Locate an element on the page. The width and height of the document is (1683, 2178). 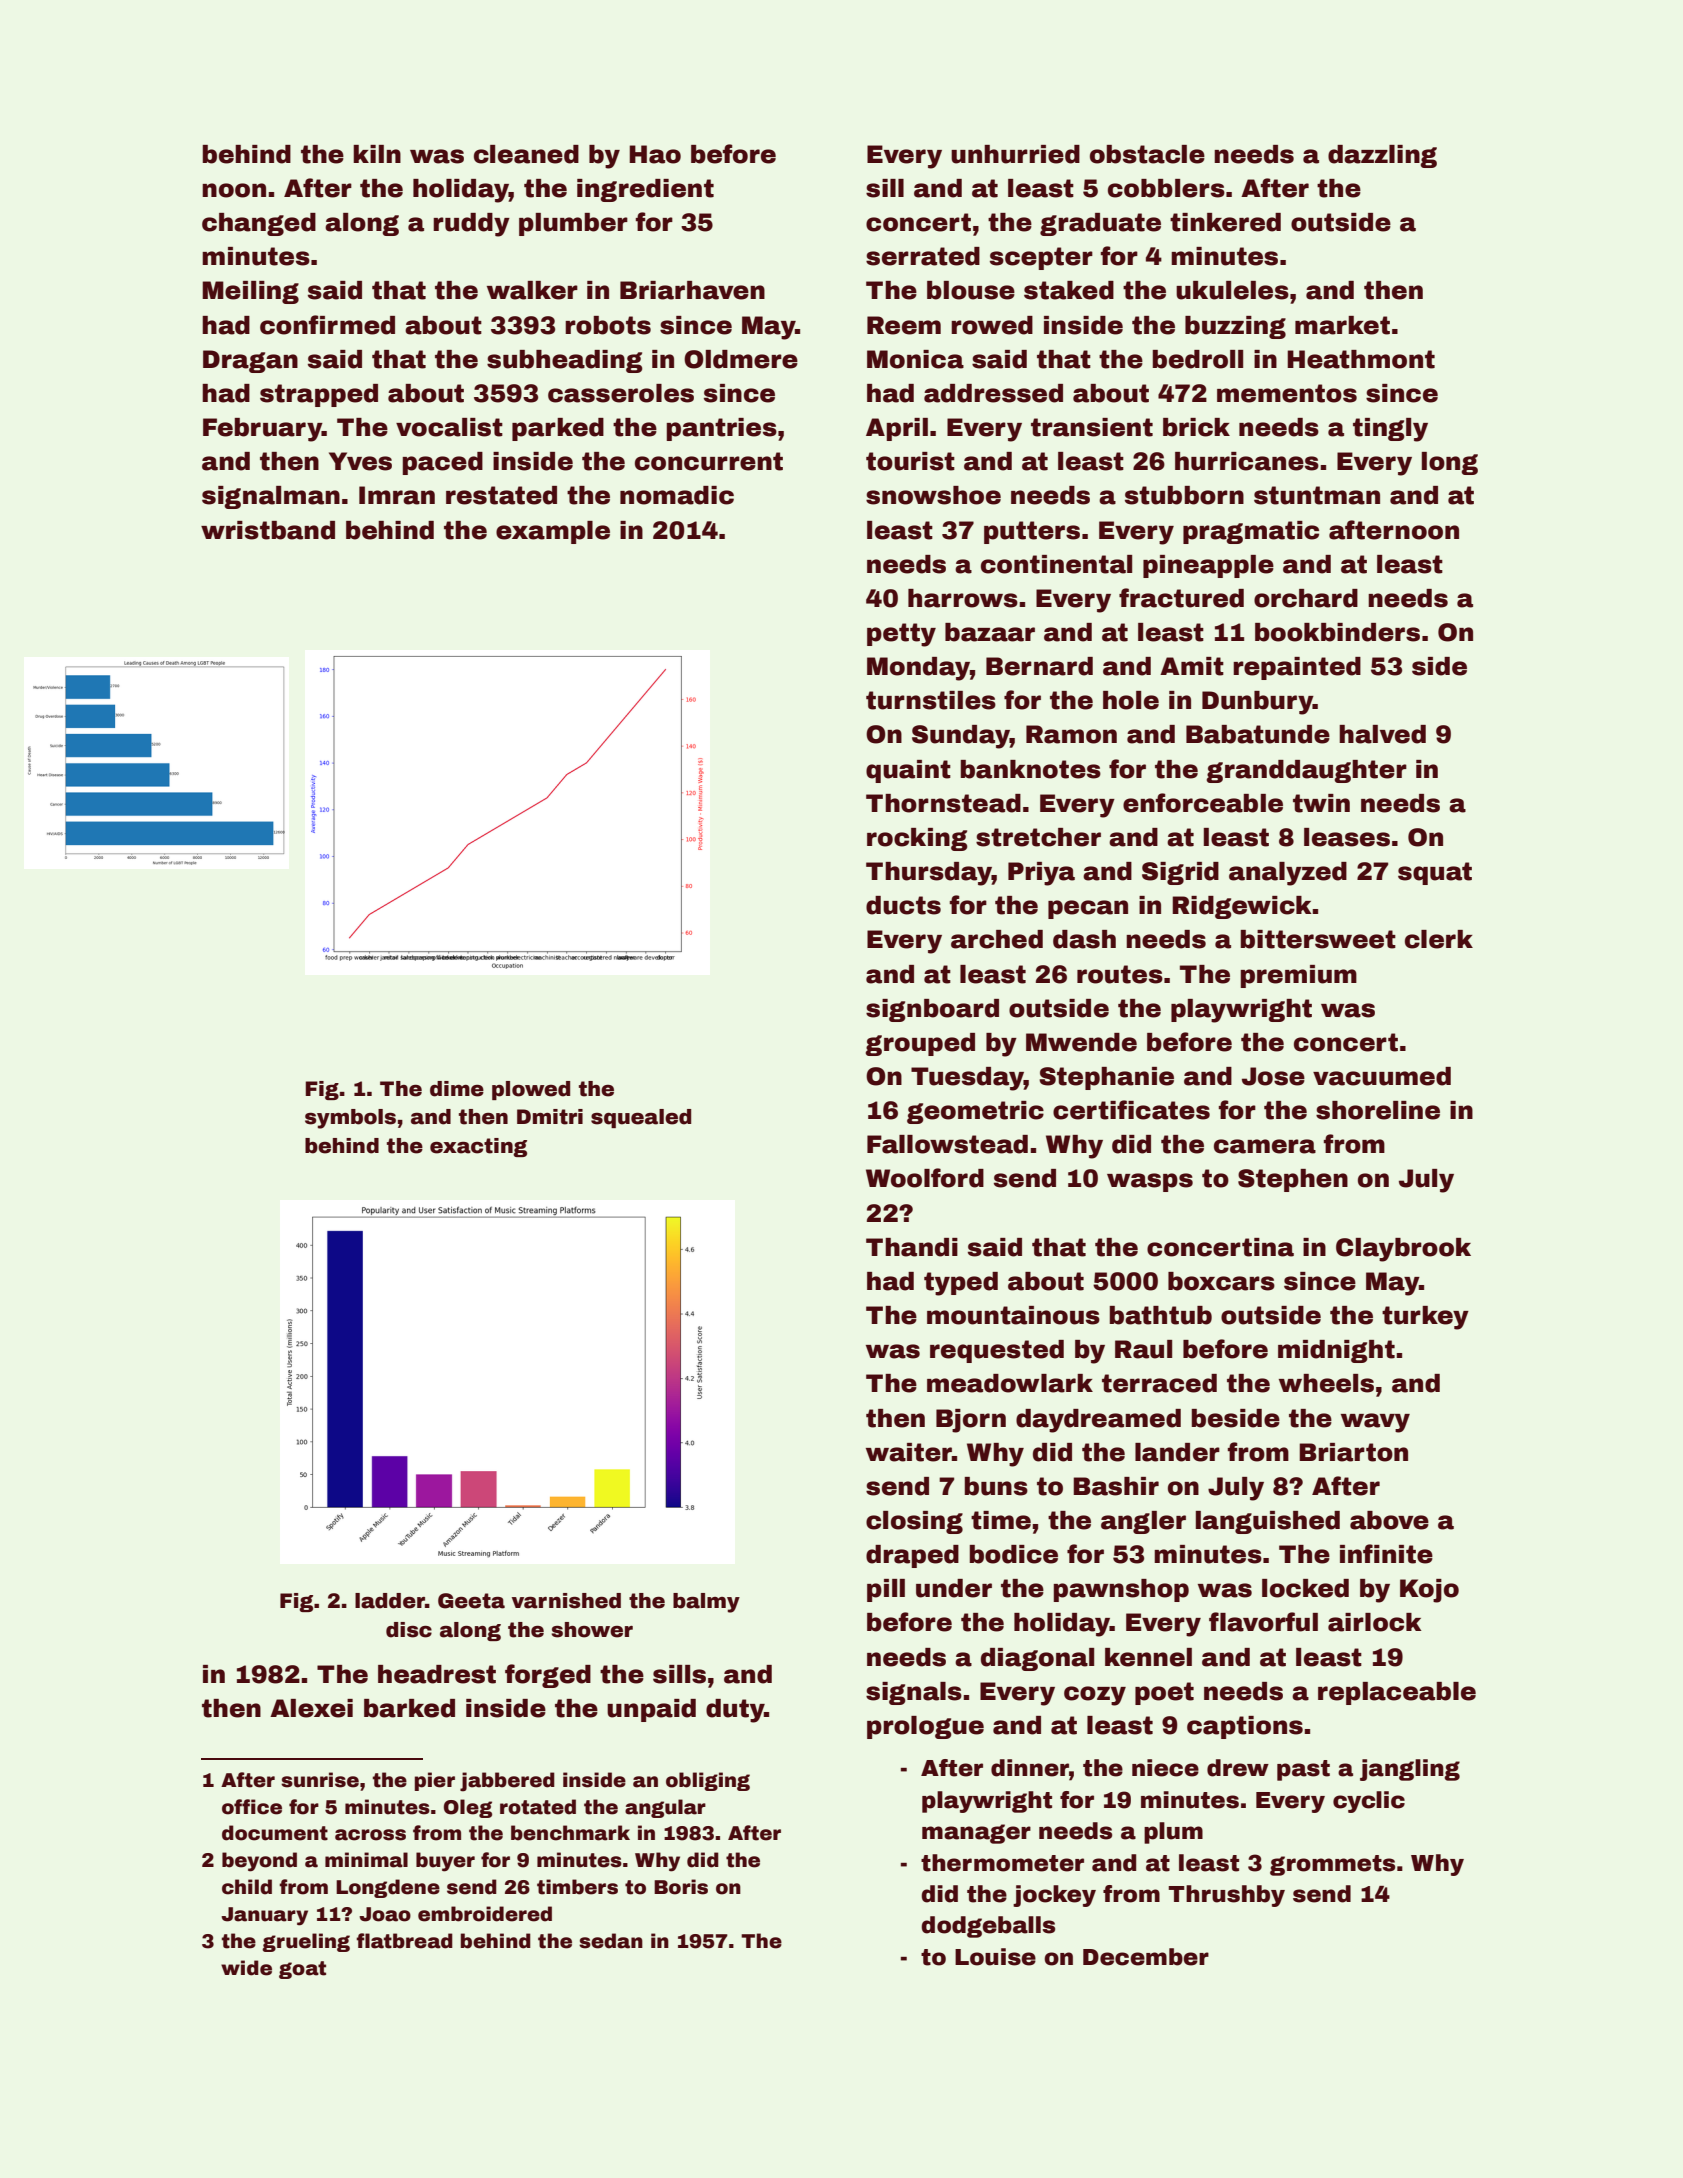
Kojo is located at coordinates (1429, 1591).
